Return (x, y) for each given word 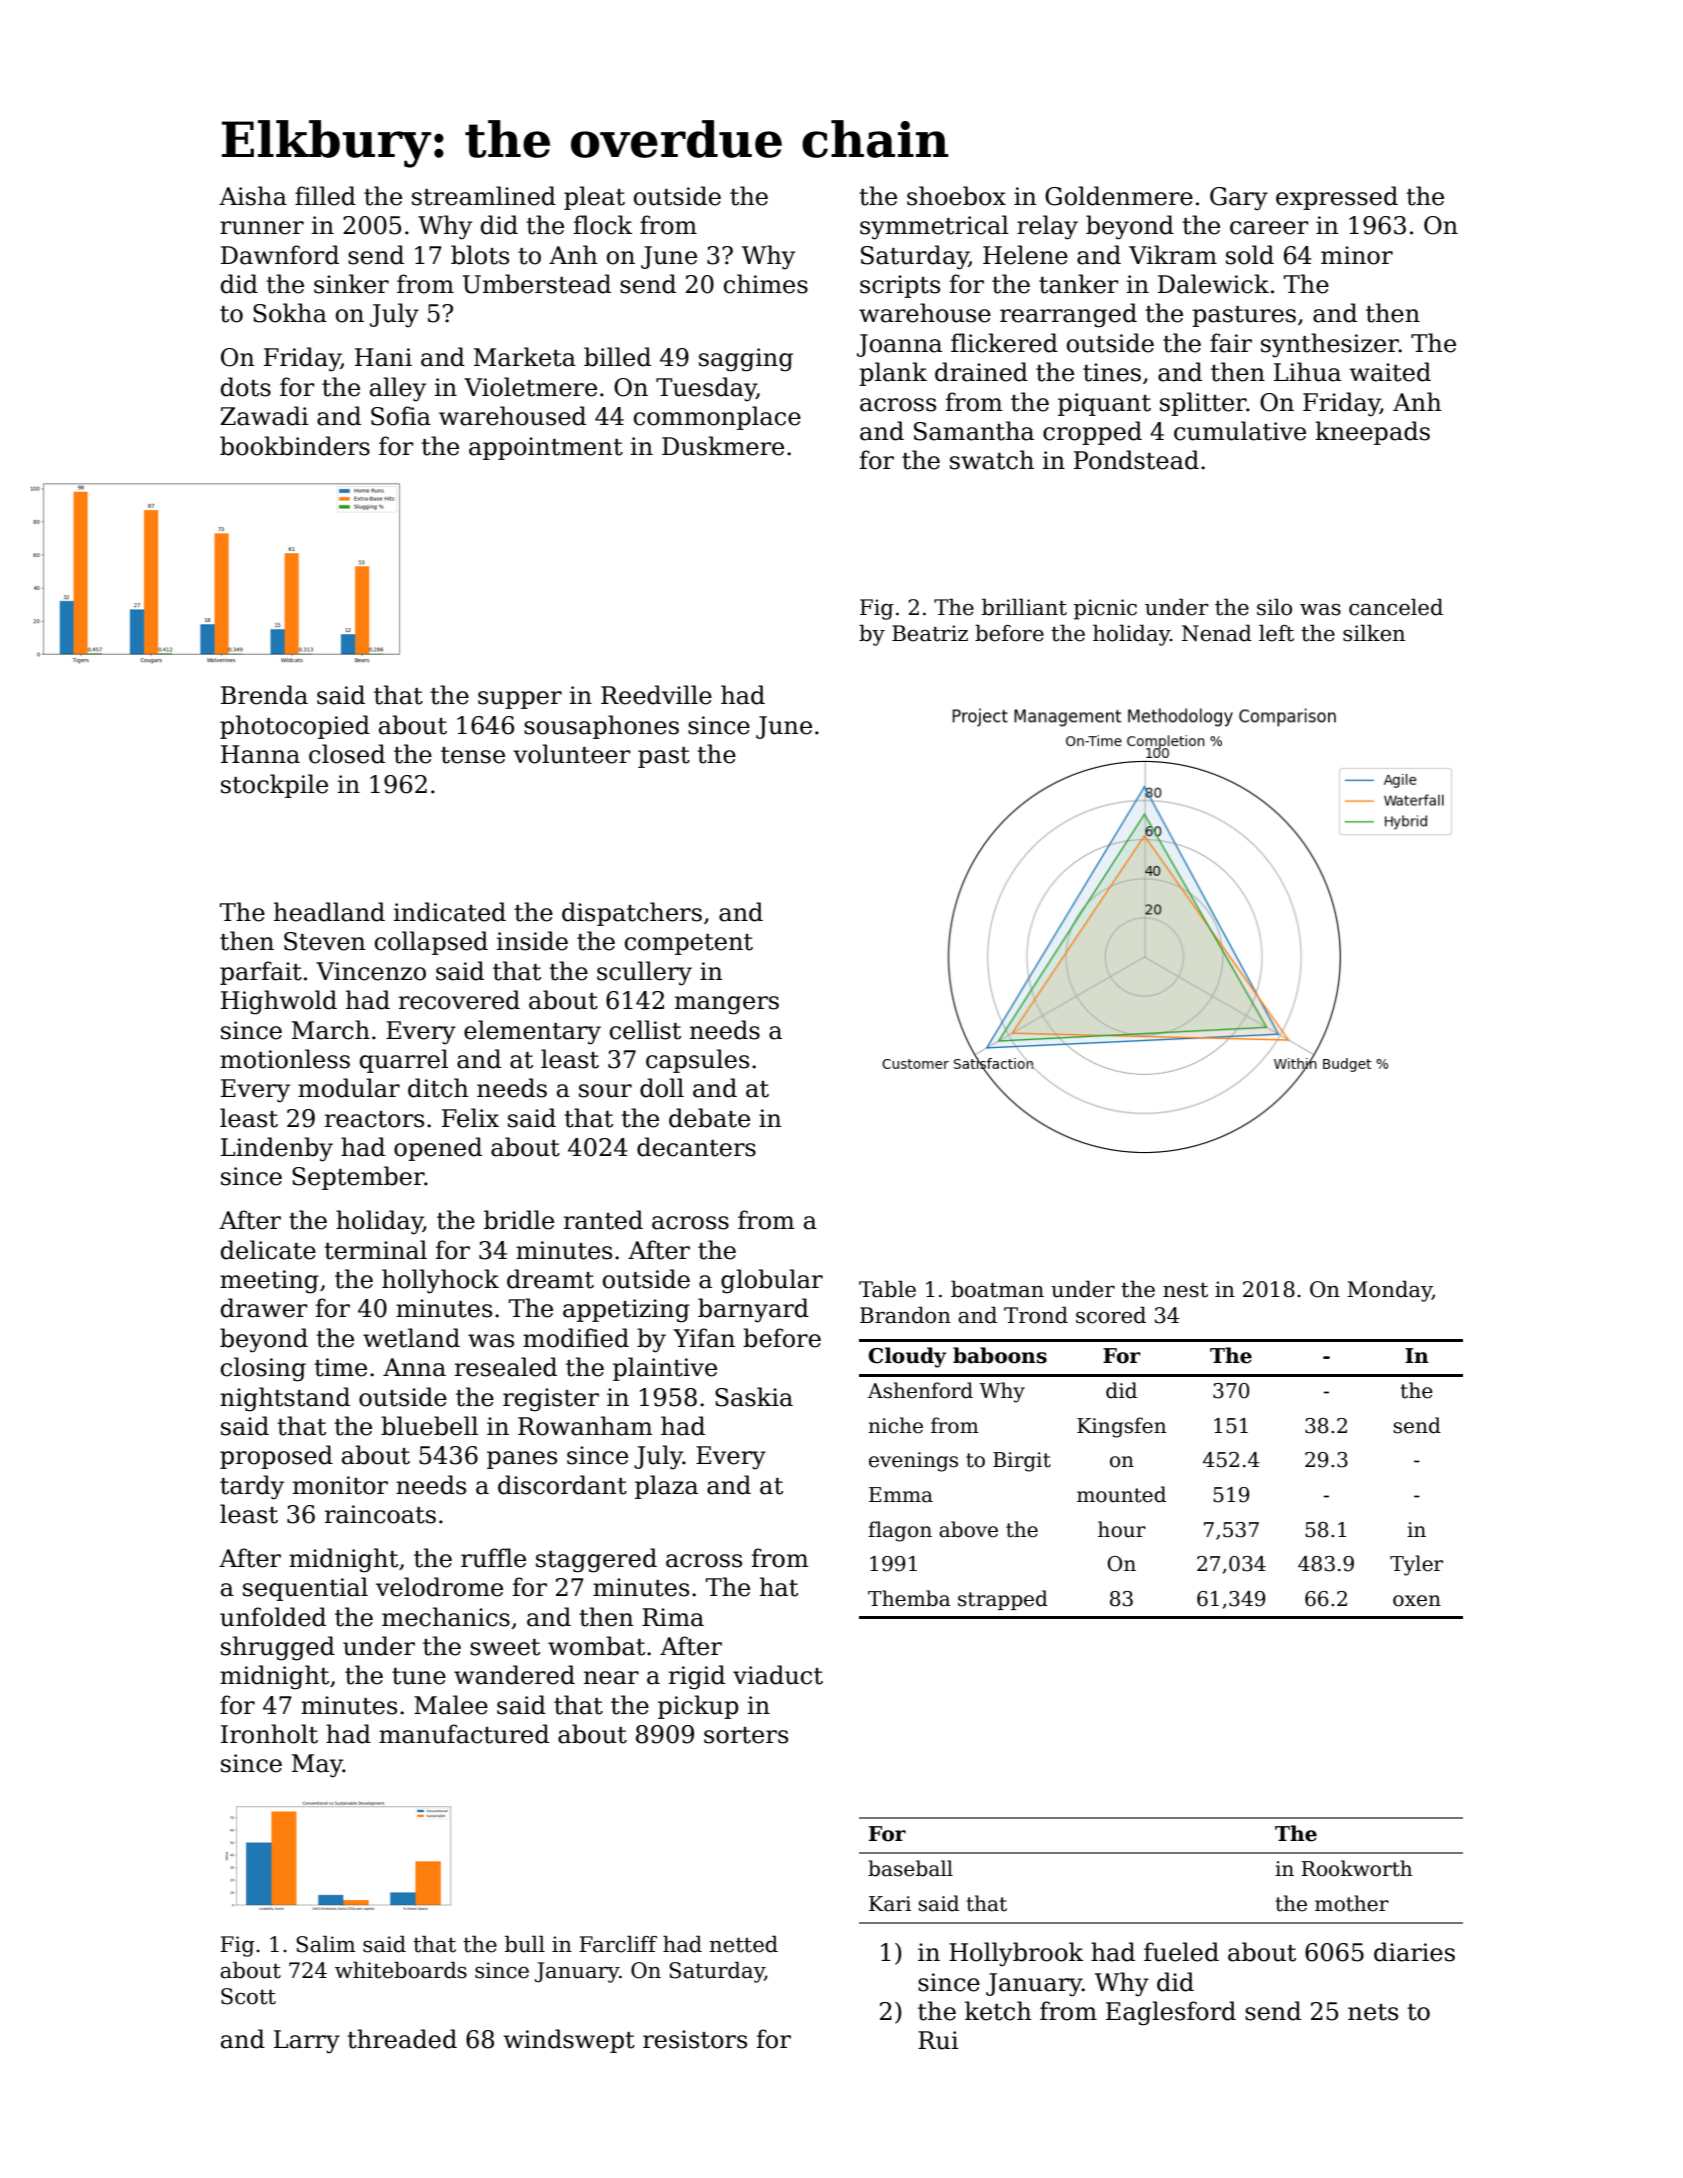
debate (709, 1118)
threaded (402, 2039)
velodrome (439, 1587)
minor (1357, 255)
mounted (1121, 1494)
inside (532, 941)
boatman (997, 1289)
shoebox (956, 196)
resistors (695, 2039)
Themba (909, 1598)
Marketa (525, 357)
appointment (546, 448)
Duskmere (723, 446)
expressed (1337, 198)
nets (1373, 2012)
